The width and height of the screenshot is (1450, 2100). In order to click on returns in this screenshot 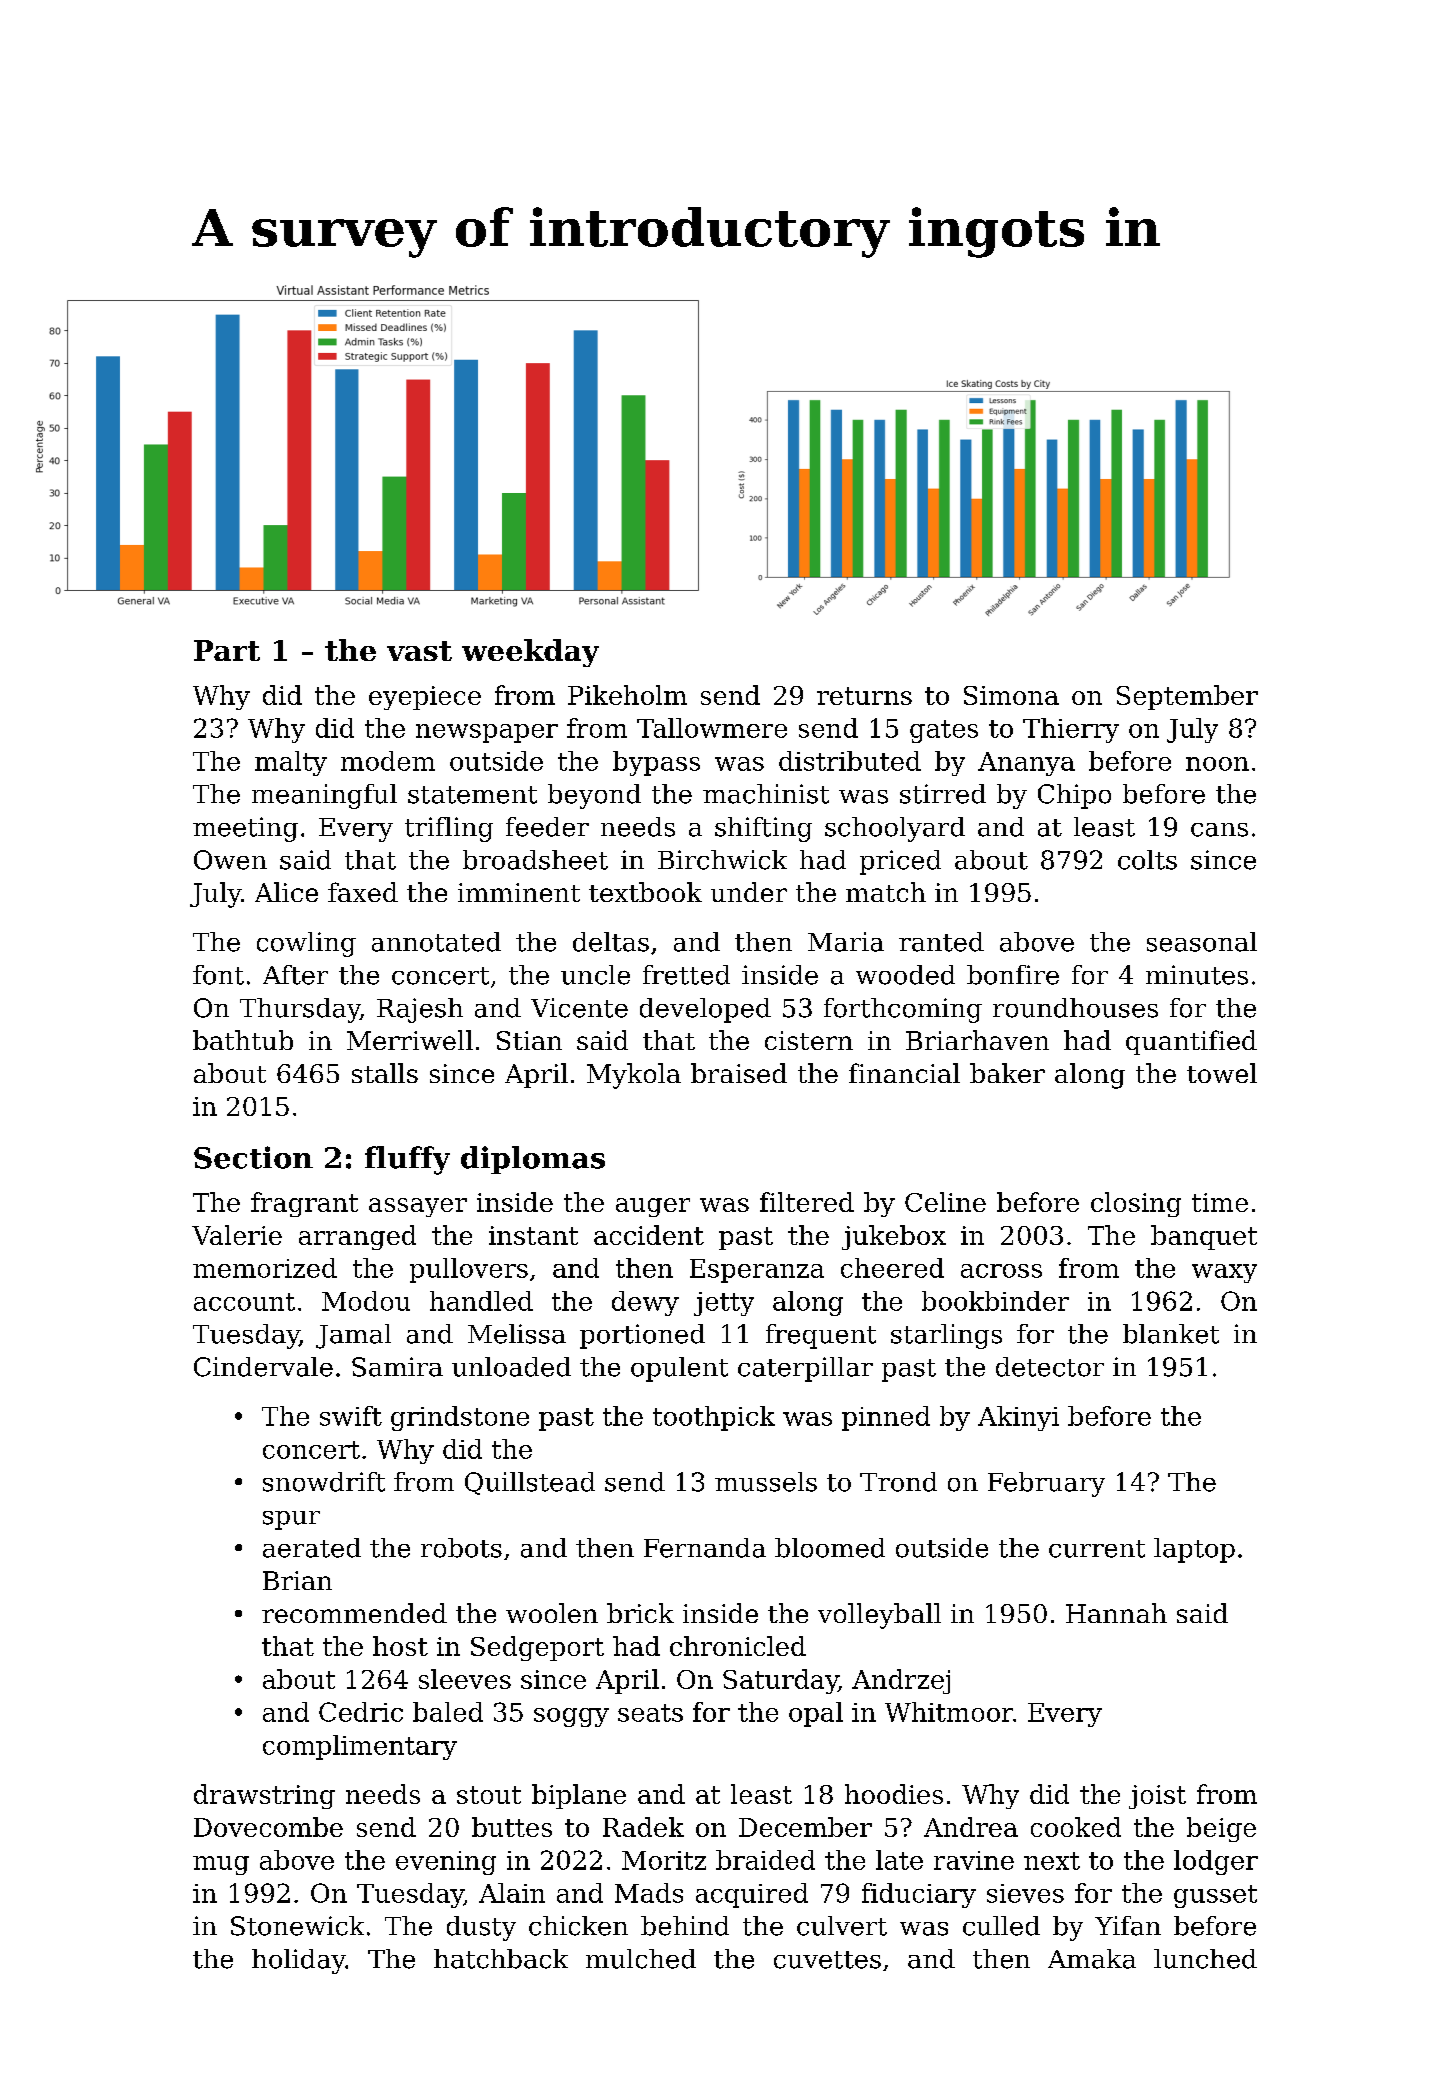, I will do `click(864, 696)`.
